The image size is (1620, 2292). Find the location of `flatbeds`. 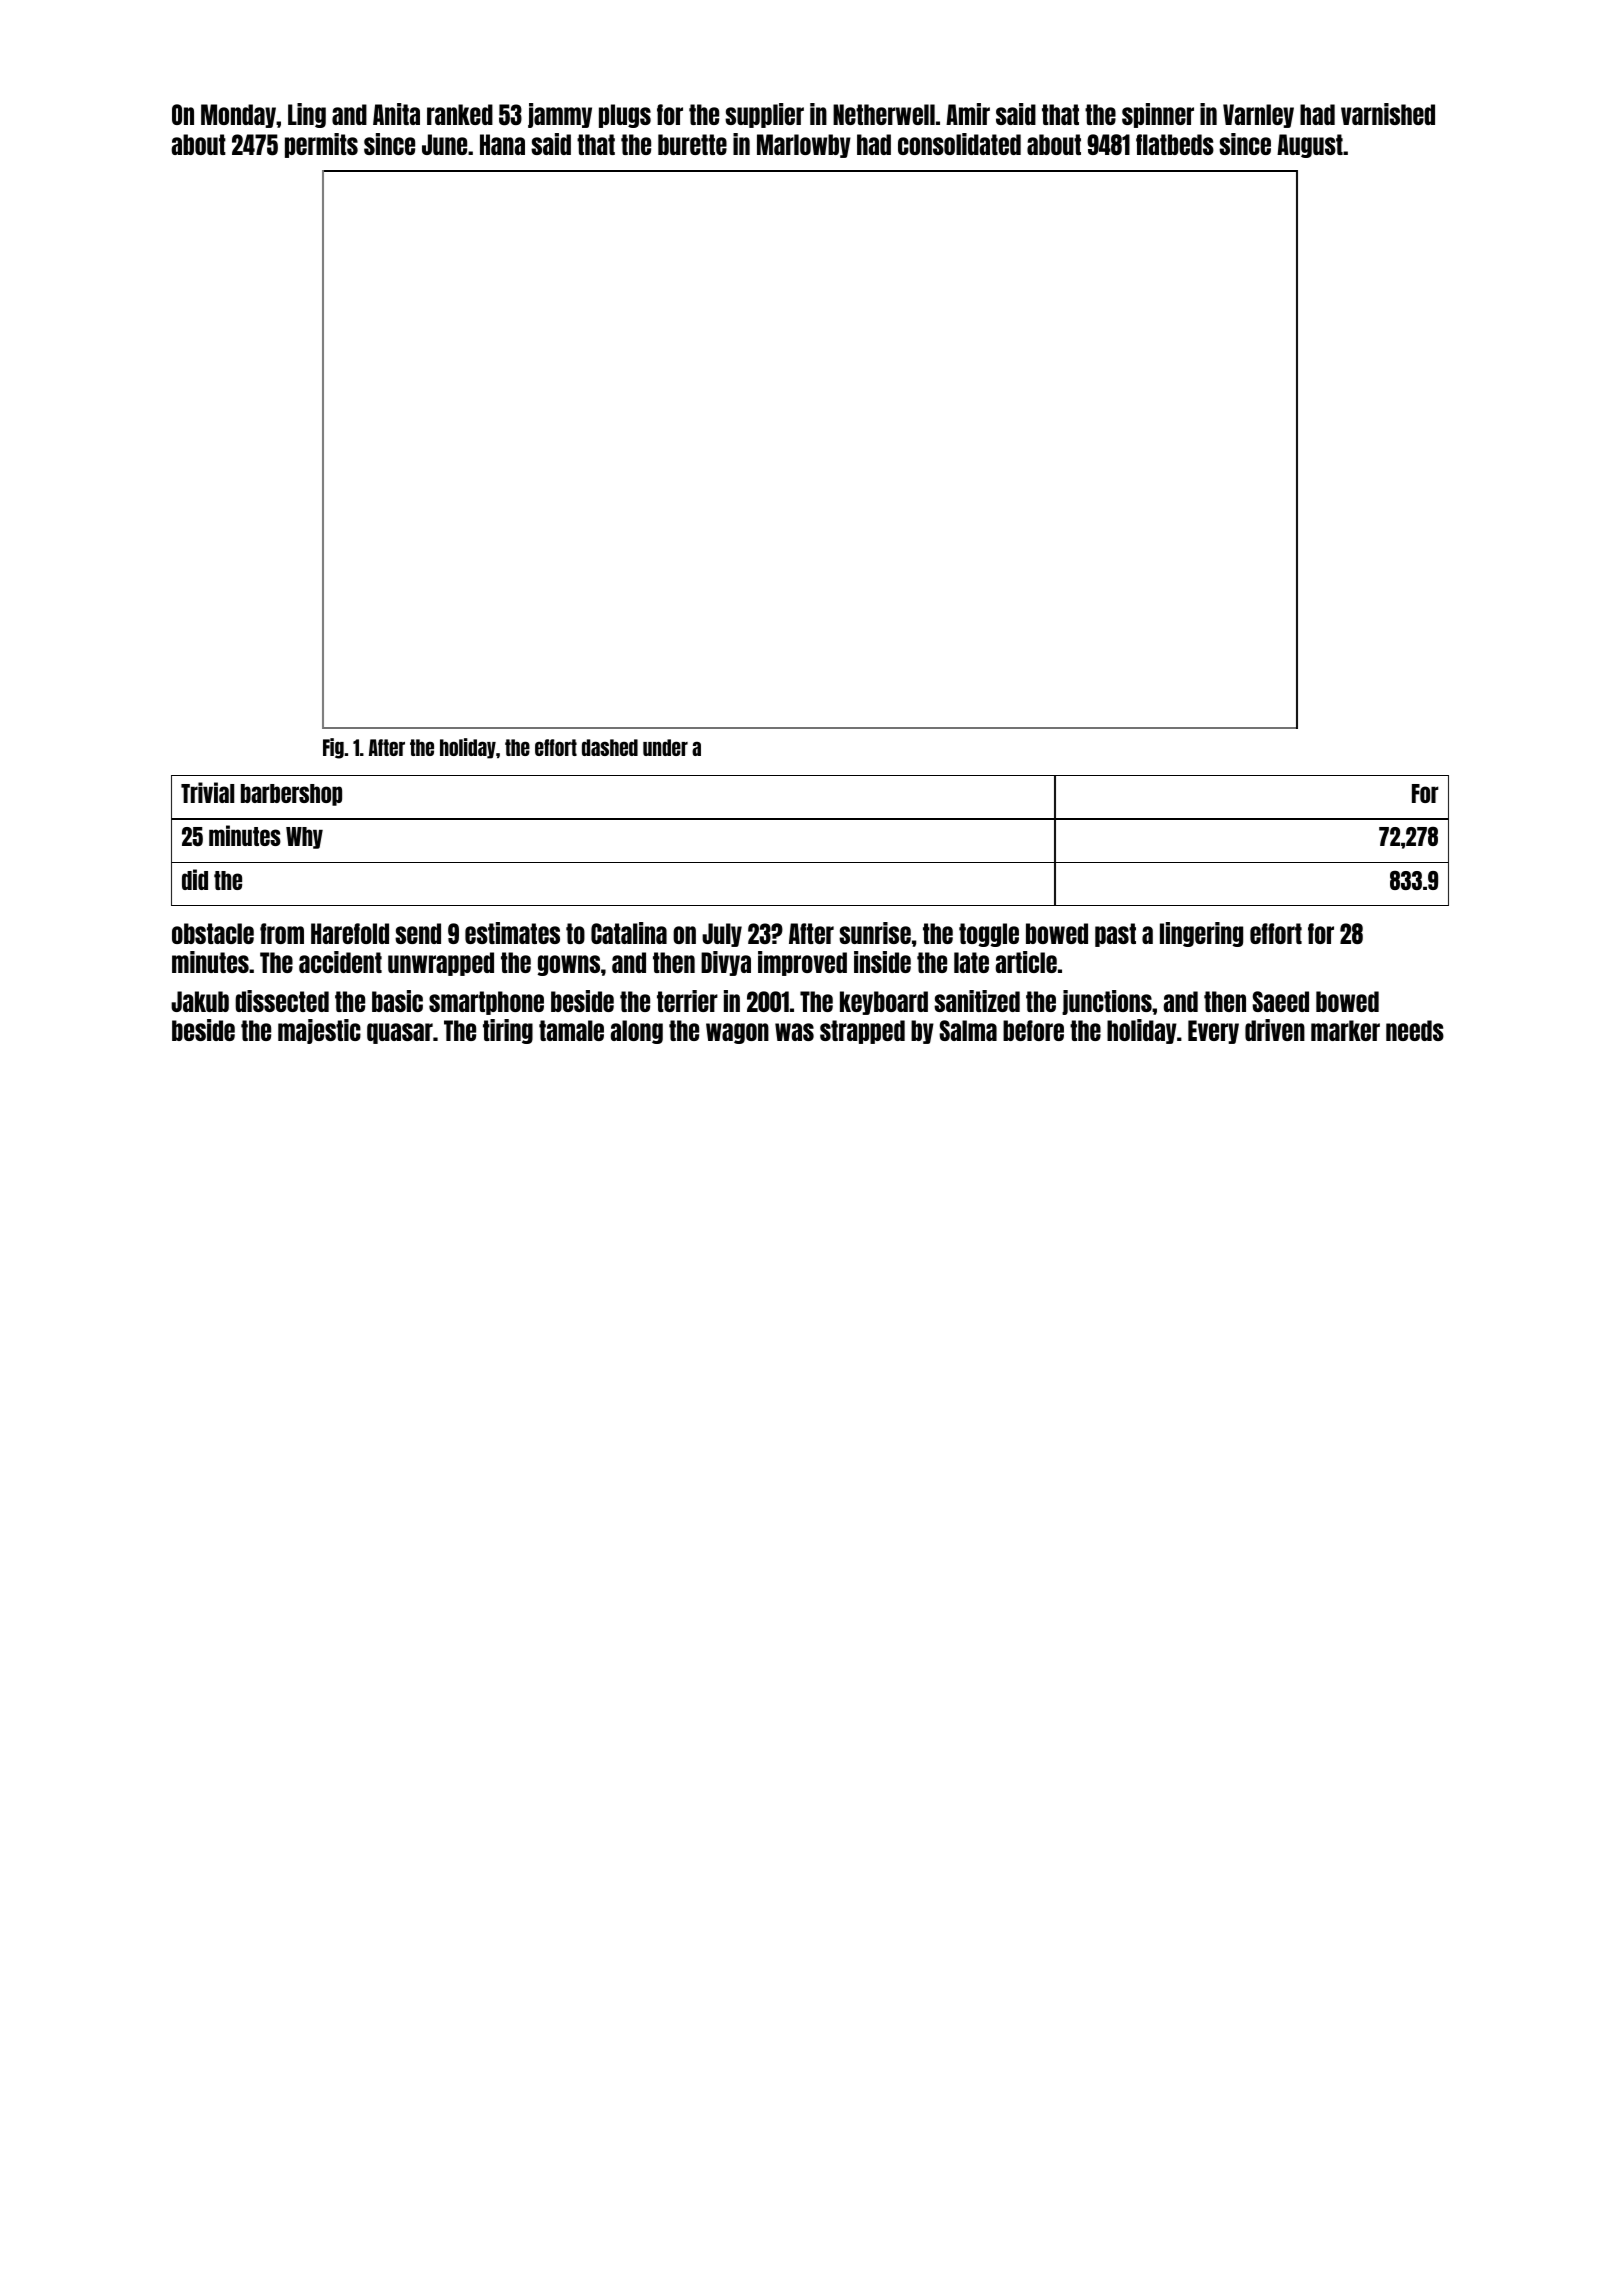

flatbeds is located at coordinates (1175, 144).
